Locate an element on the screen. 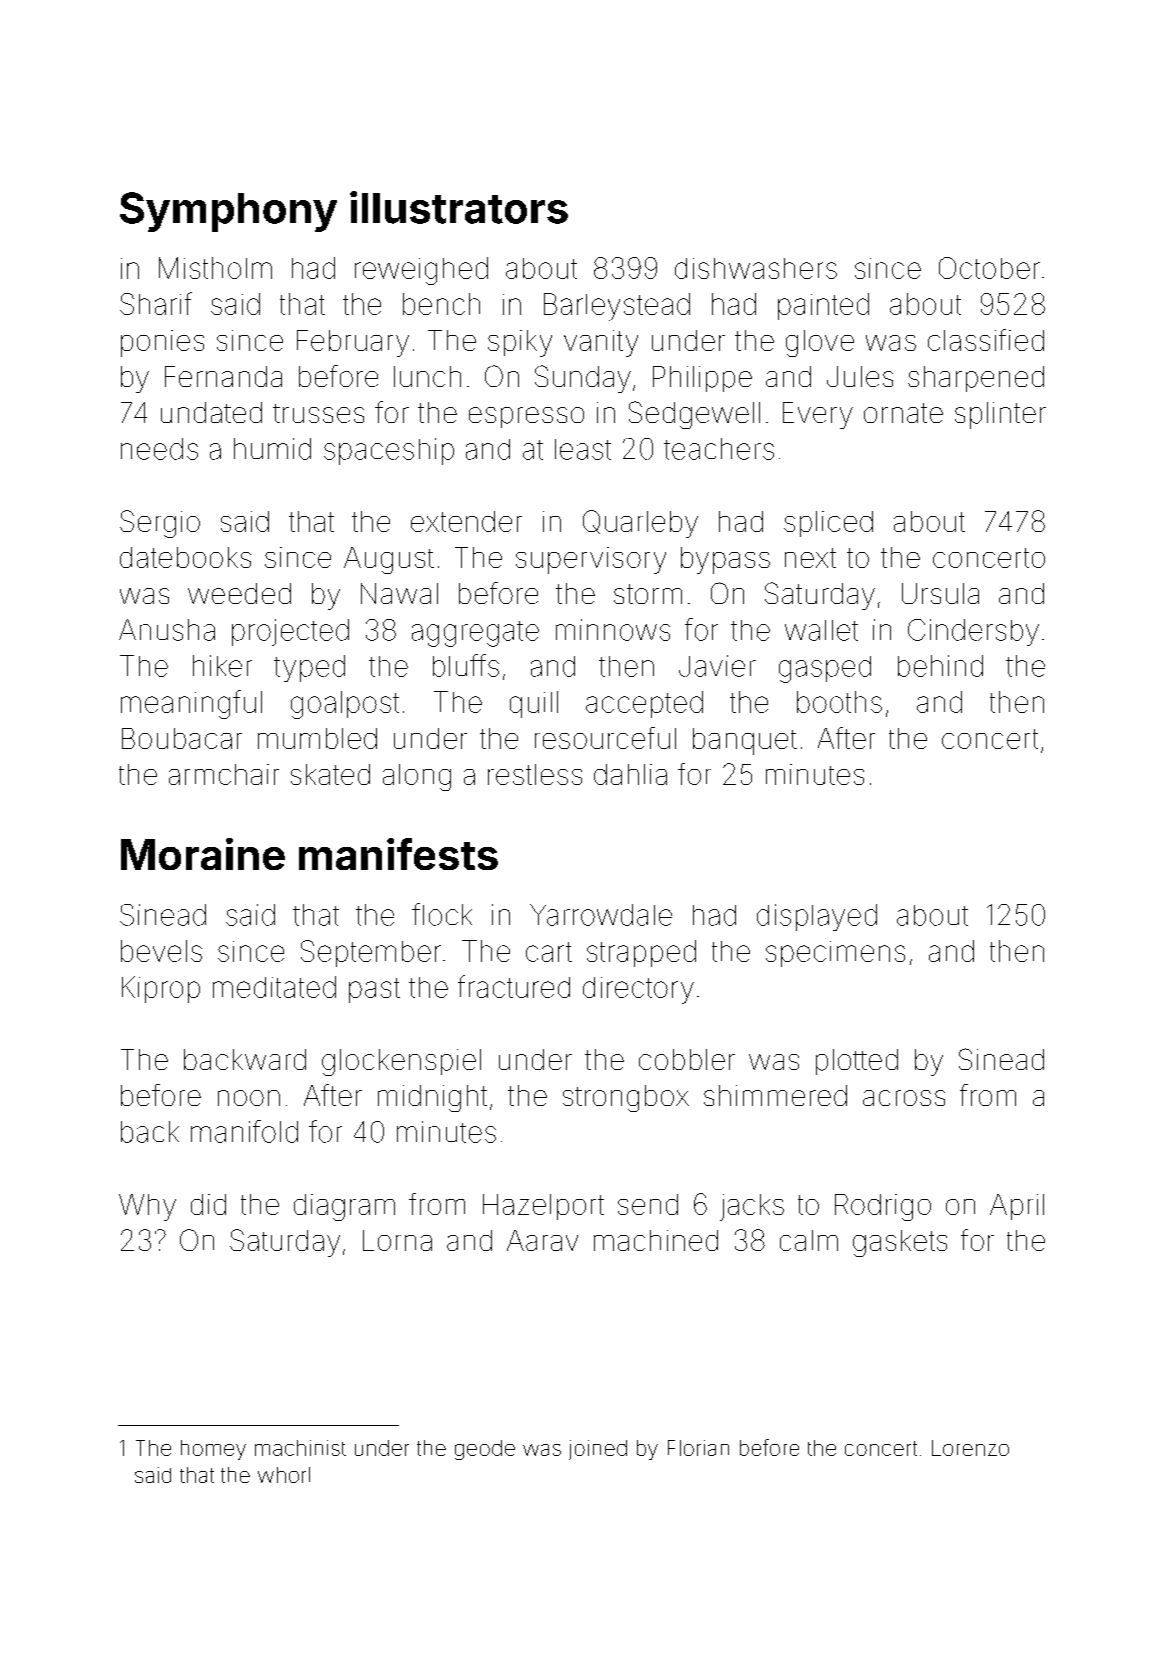 Image resolution: width=1165 pixels, height=1654 pixels. manifests is located at coordinates (398, 854).
